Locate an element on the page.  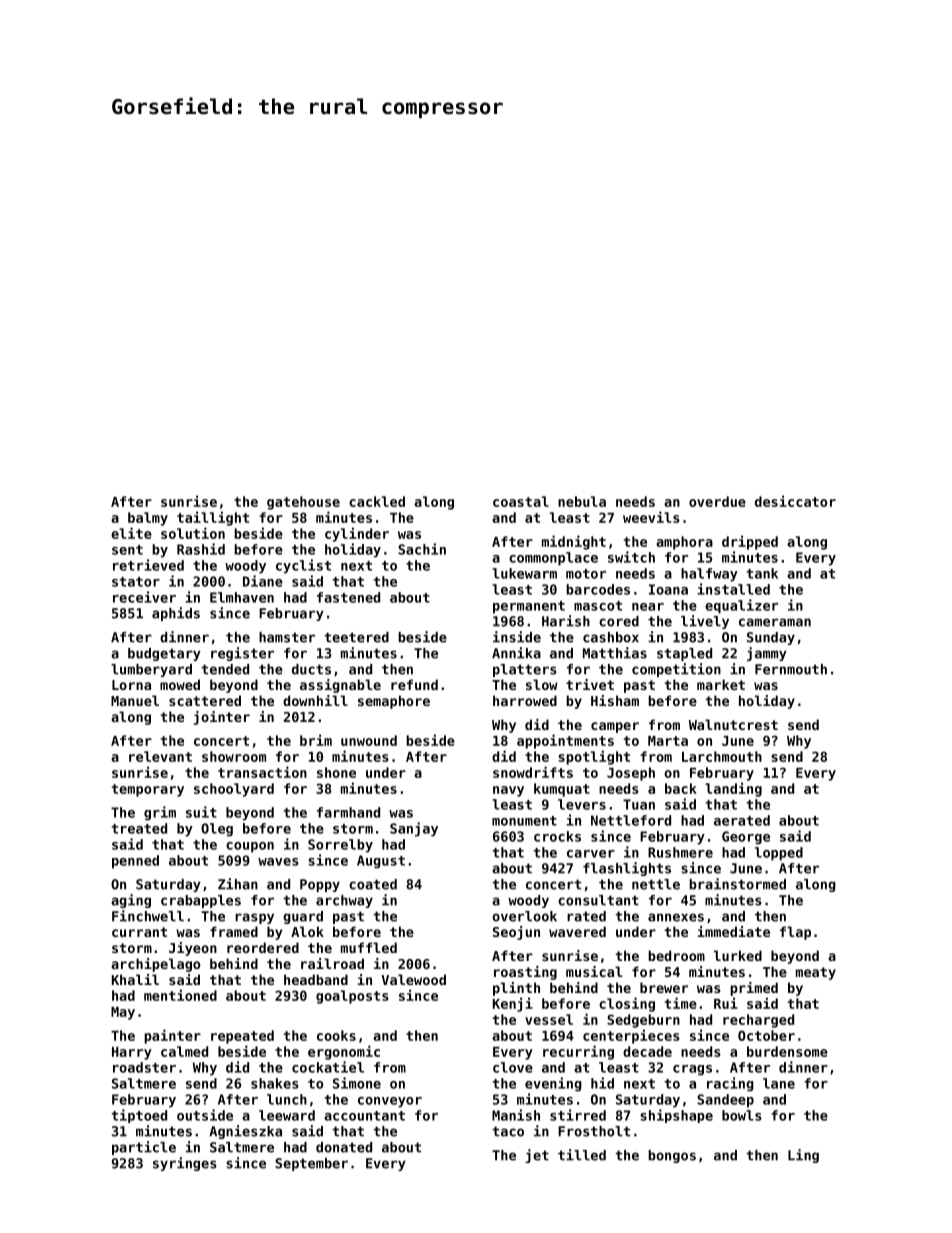
Rui is located at coordinates (726, 1003).
